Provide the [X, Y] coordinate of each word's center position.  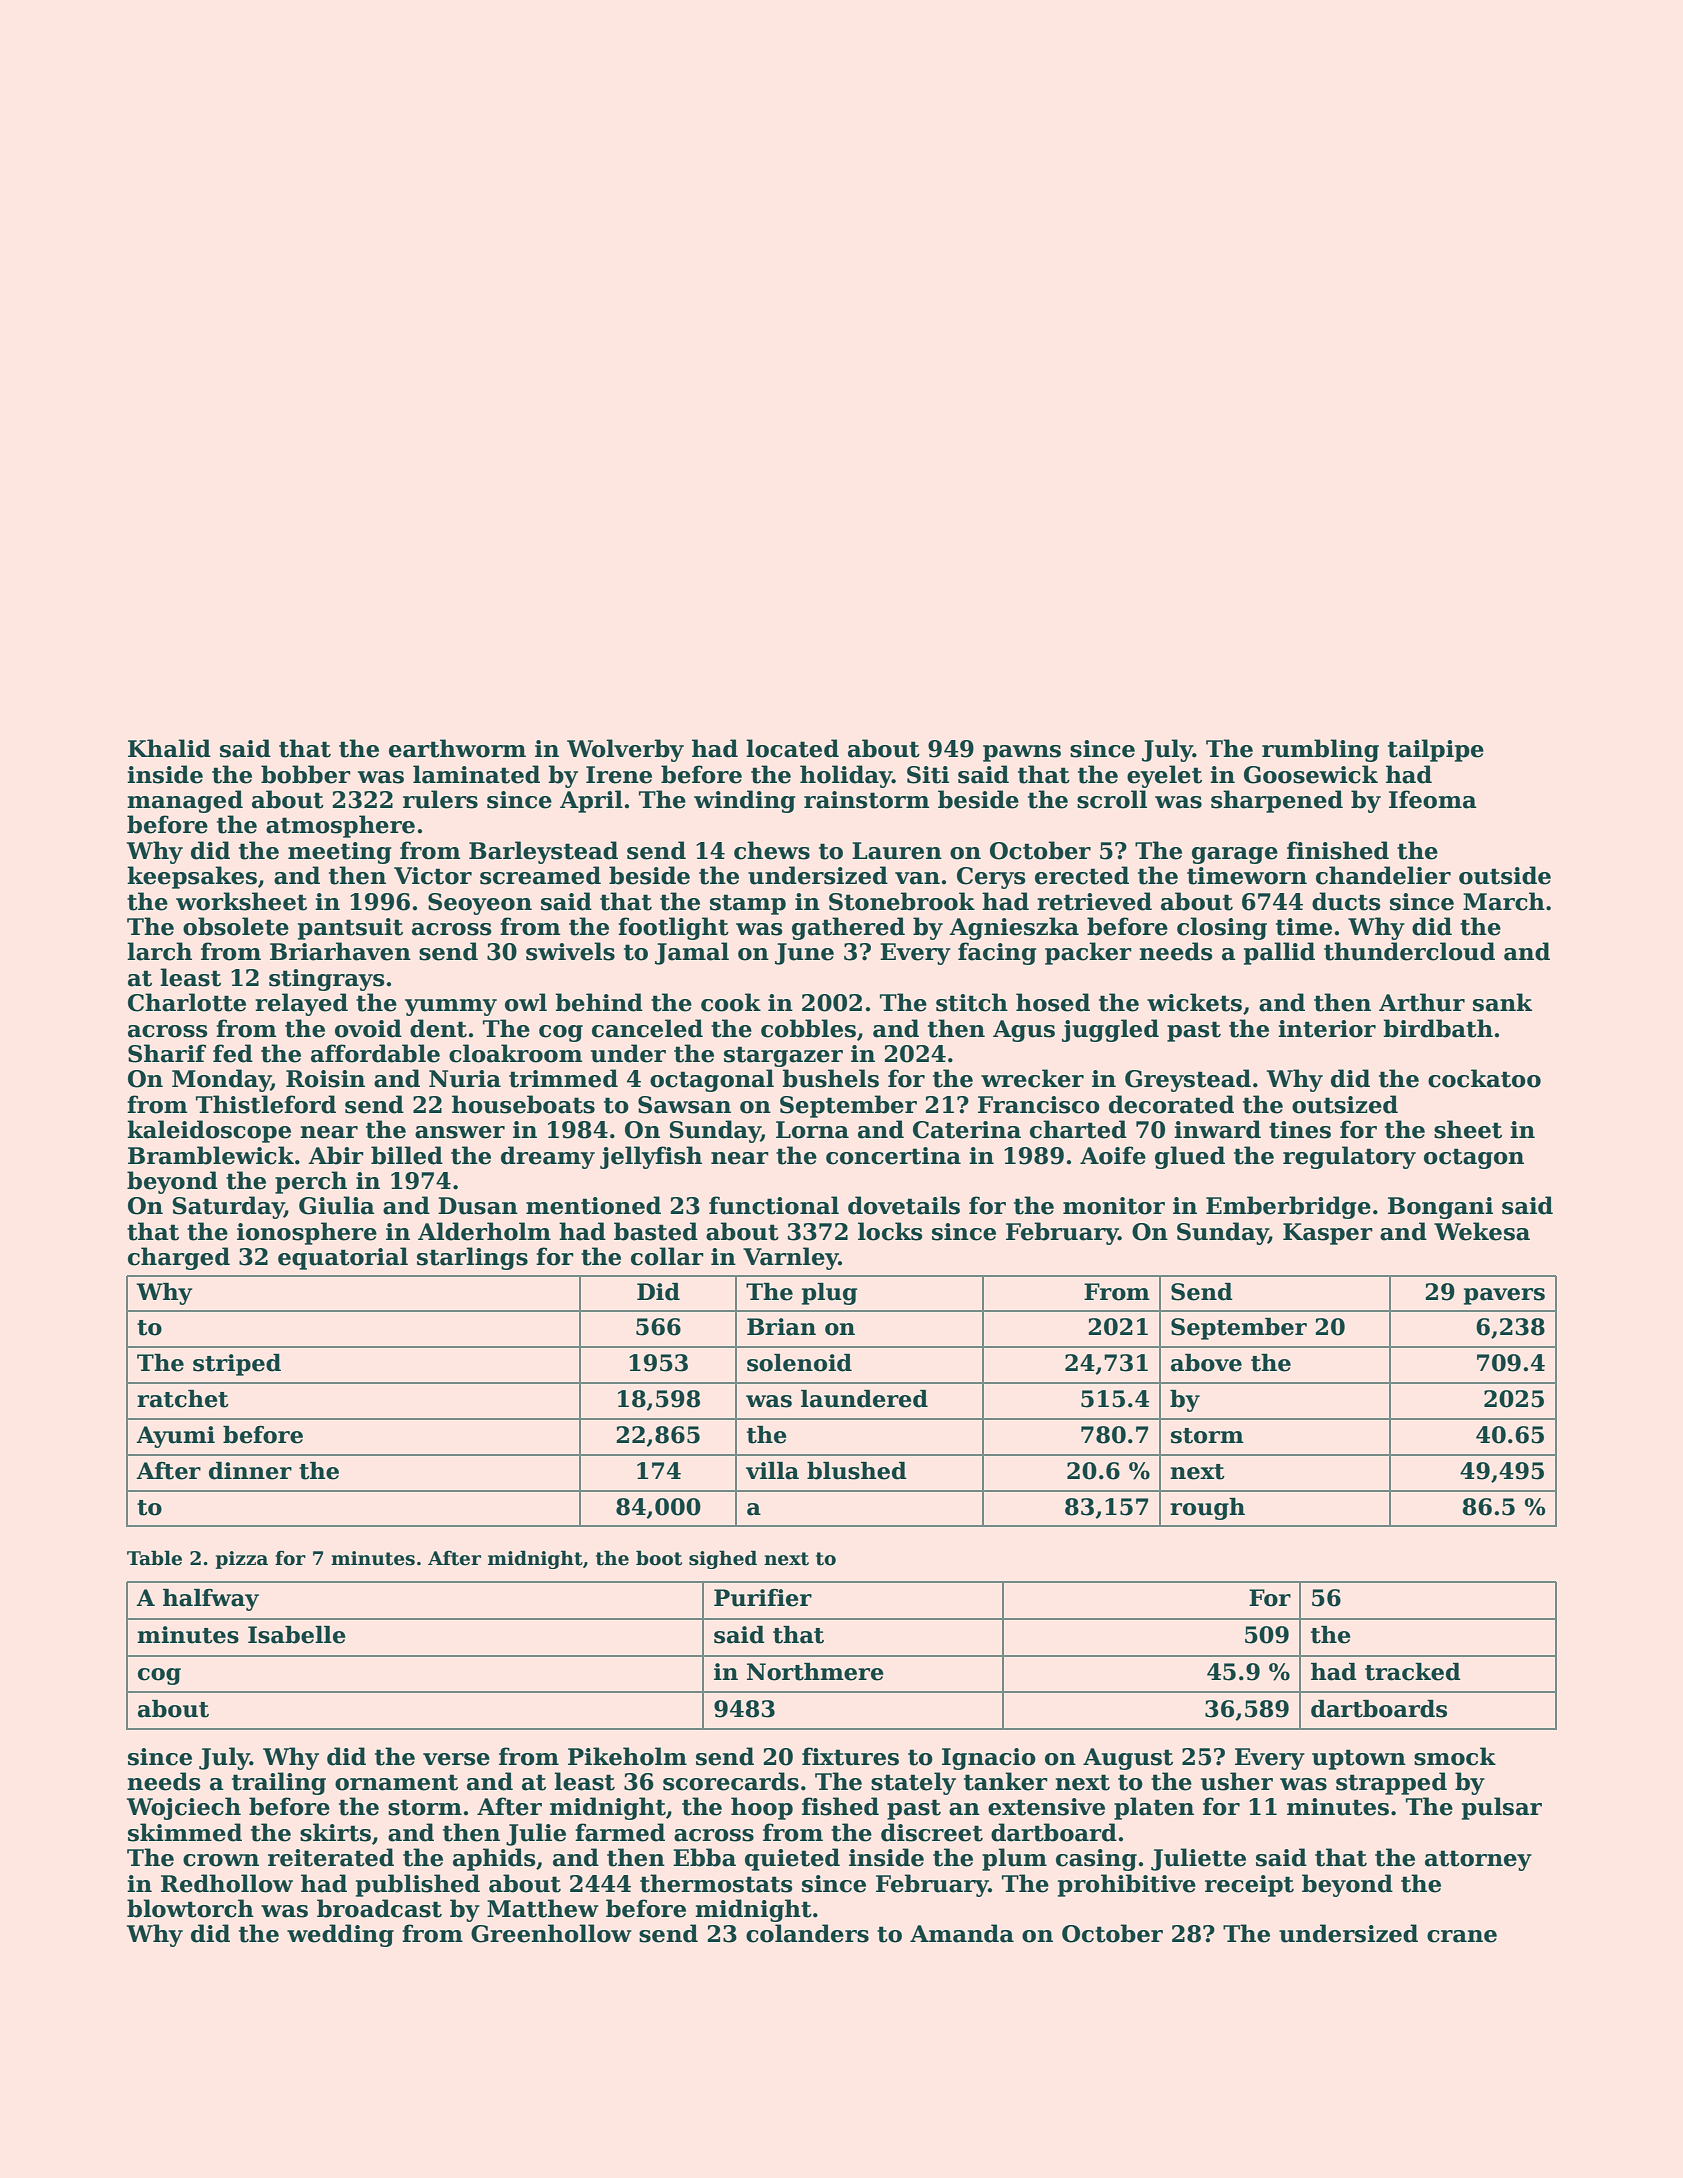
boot [659, 1558]
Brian [781, 1327]
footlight [673, 928]
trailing [279, 1783]
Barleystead [543, 852]
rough [1207, 1509]
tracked [1413, 1672]
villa [772, 1471]
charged [179, 1258]
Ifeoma [1433, 799]
